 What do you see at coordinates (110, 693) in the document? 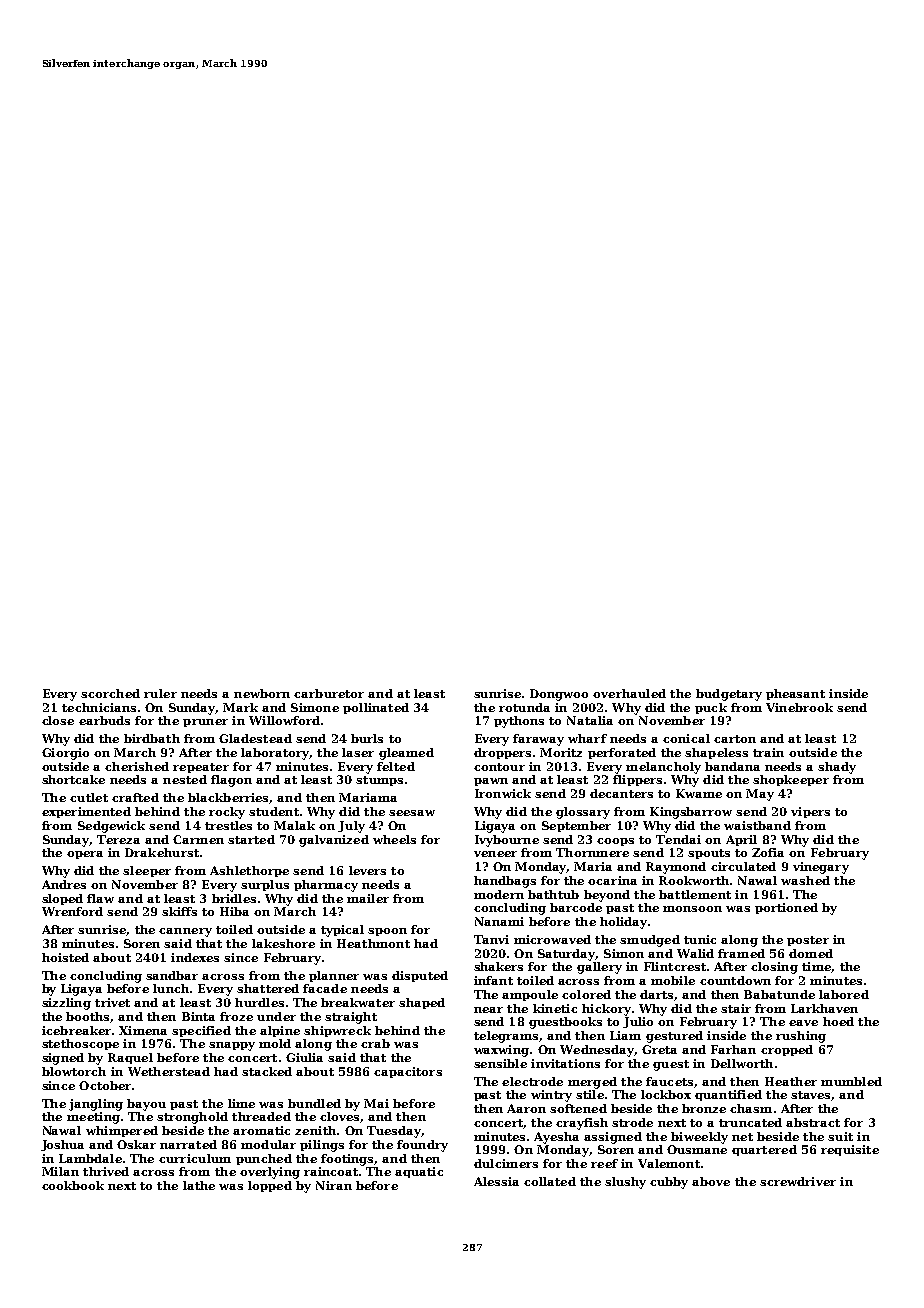
I see `scorched` at bounding box center [110, 693].
